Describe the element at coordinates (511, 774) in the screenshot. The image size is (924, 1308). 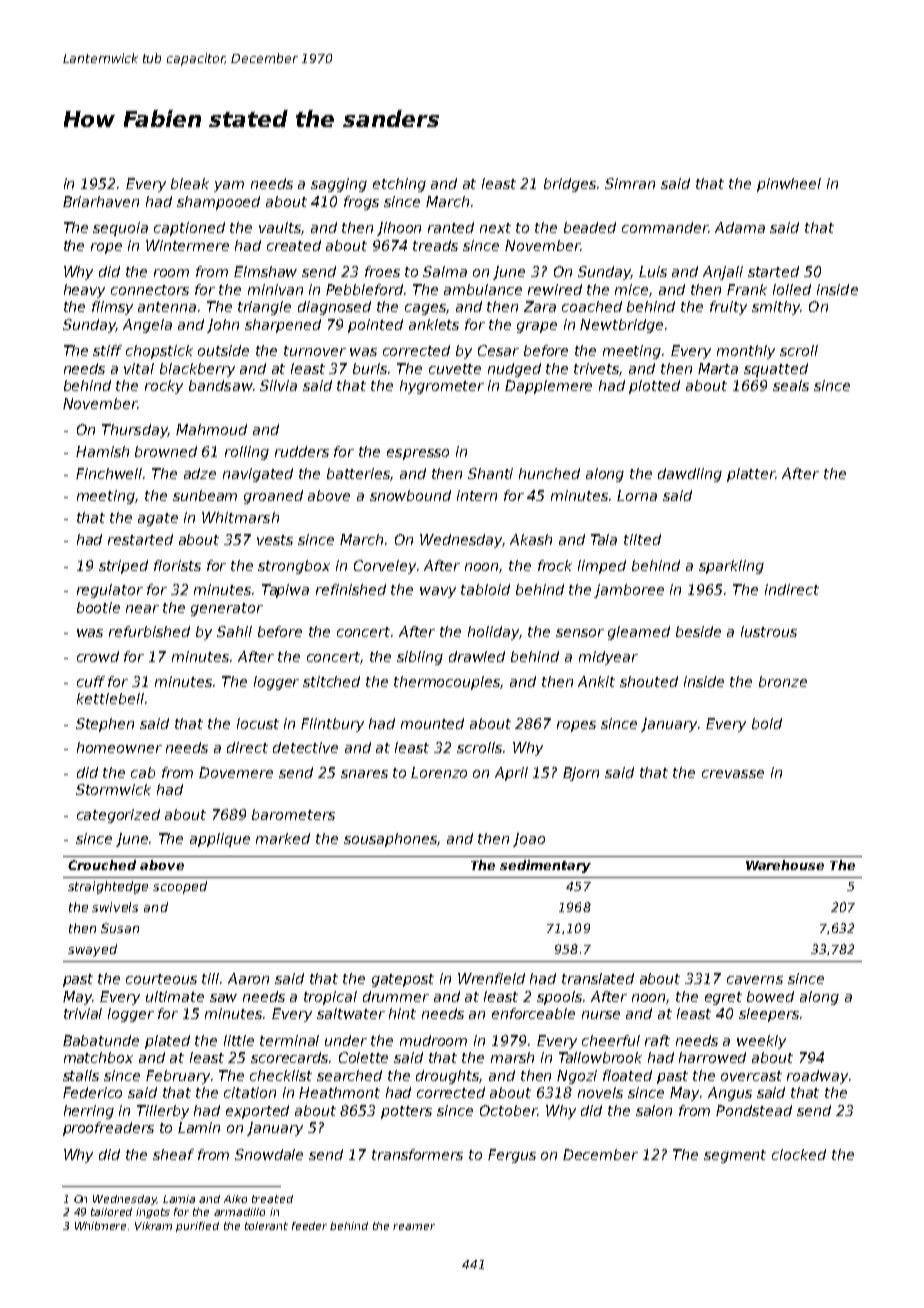
I see `April` at that location.
